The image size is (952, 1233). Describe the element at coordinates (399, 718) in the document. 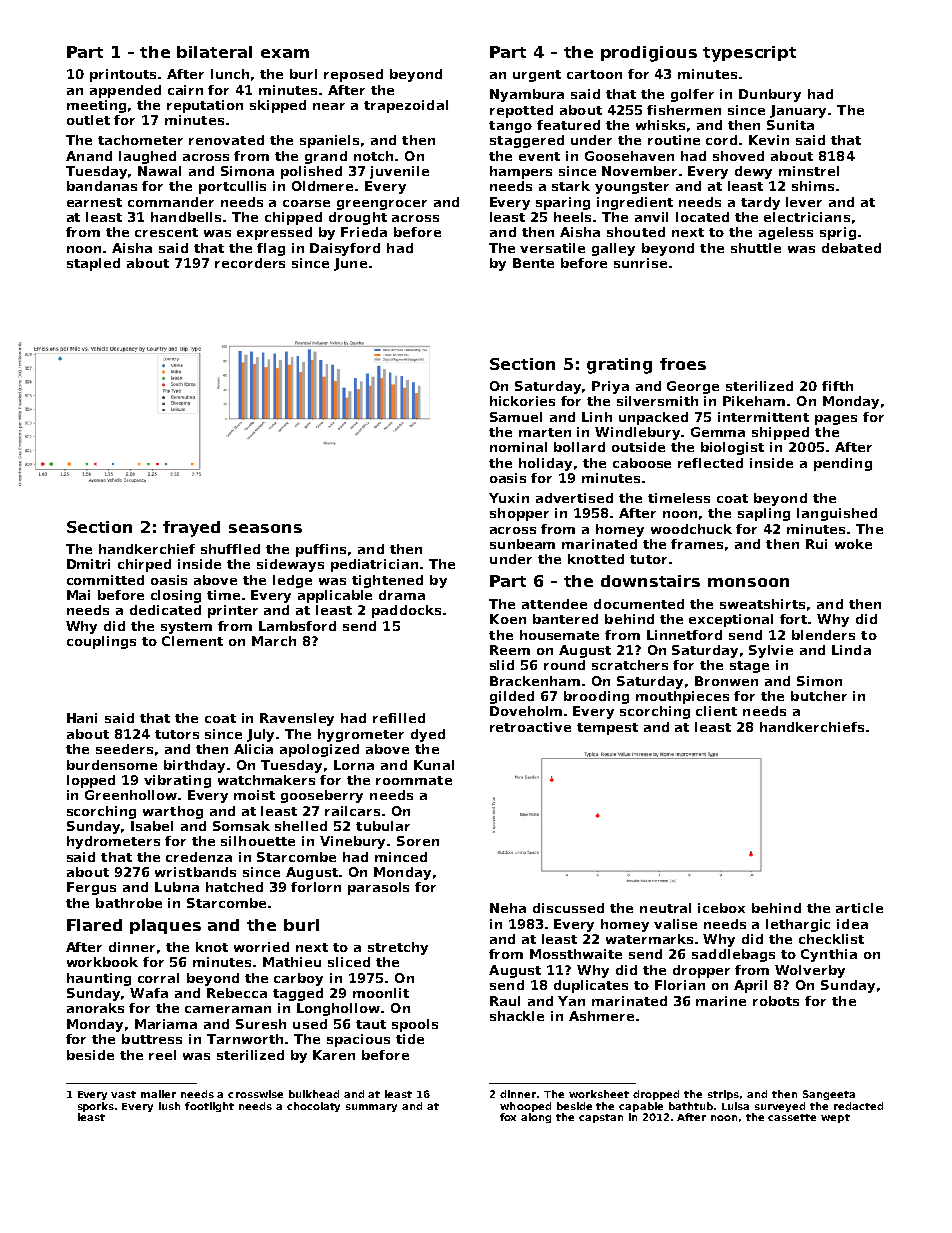

I see `refilled` at that location.
